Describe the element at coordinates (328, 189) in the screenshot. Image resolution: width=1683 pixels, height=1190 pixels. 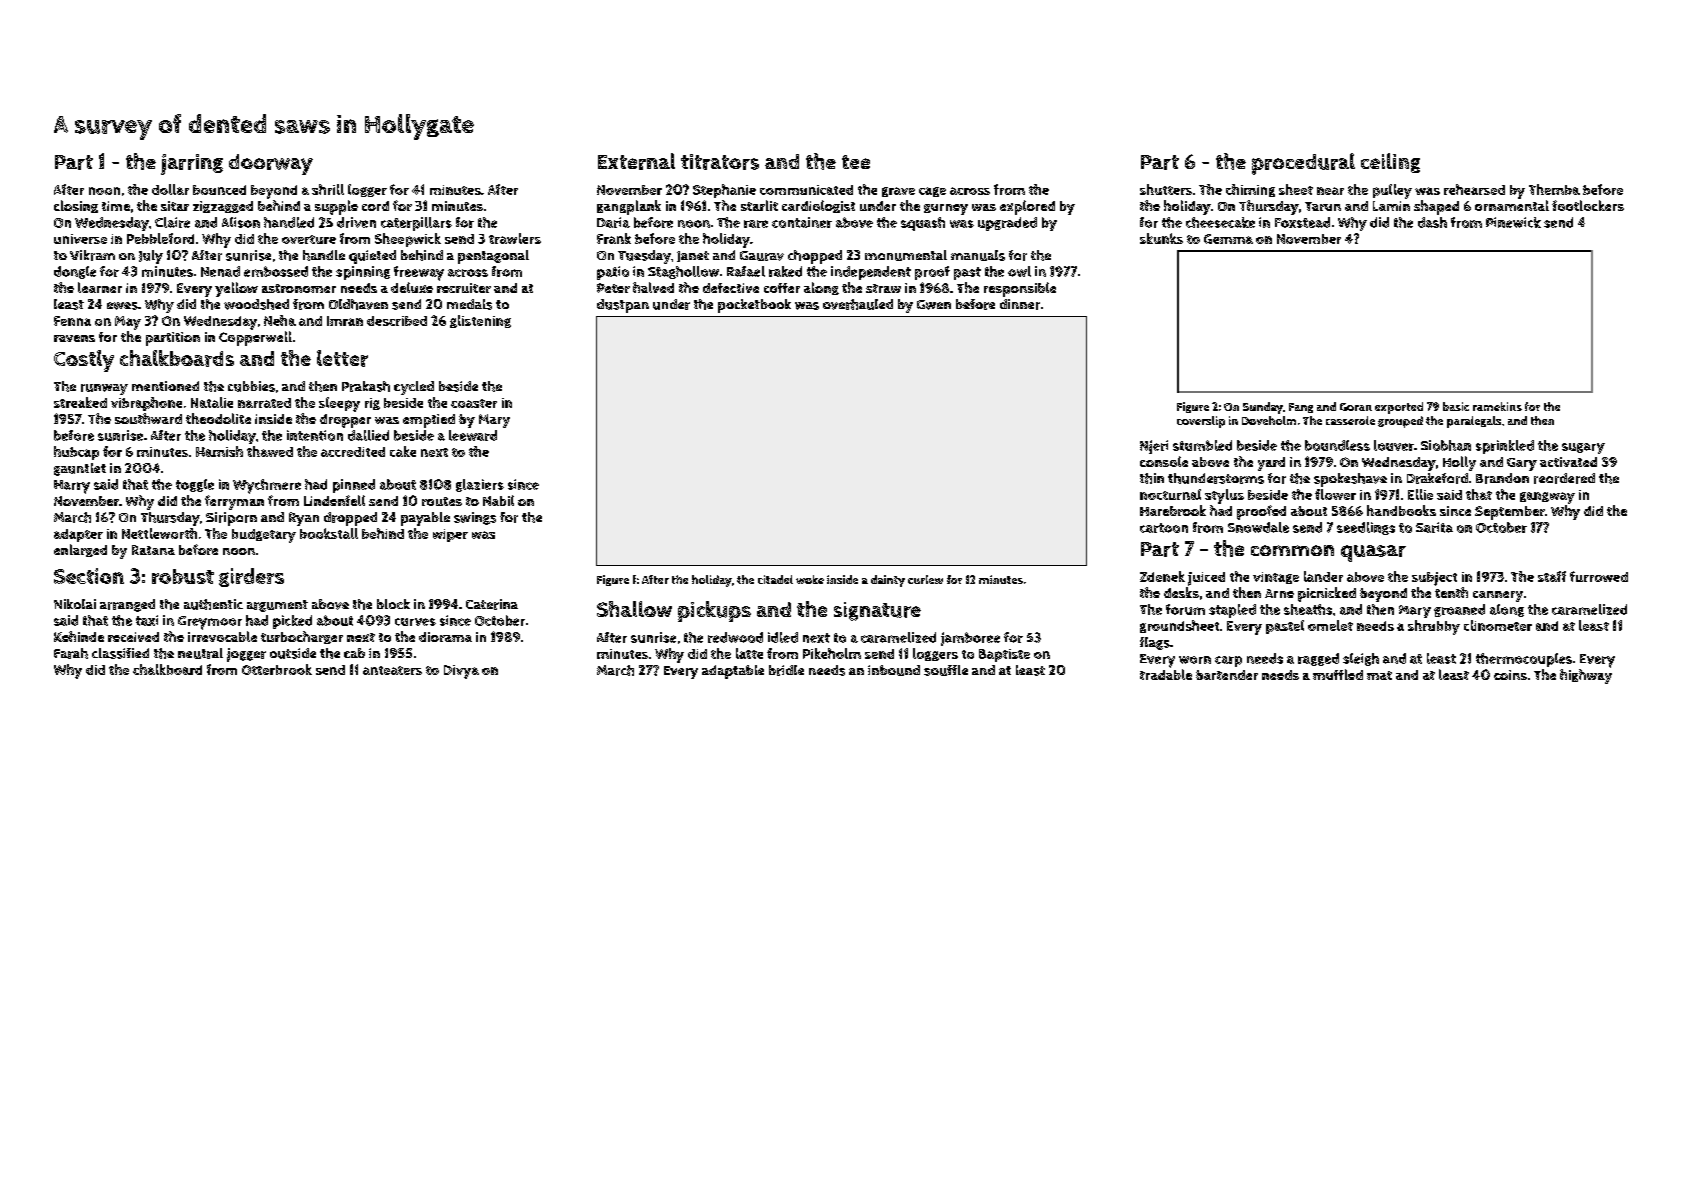
I see `shrill` at that location.
